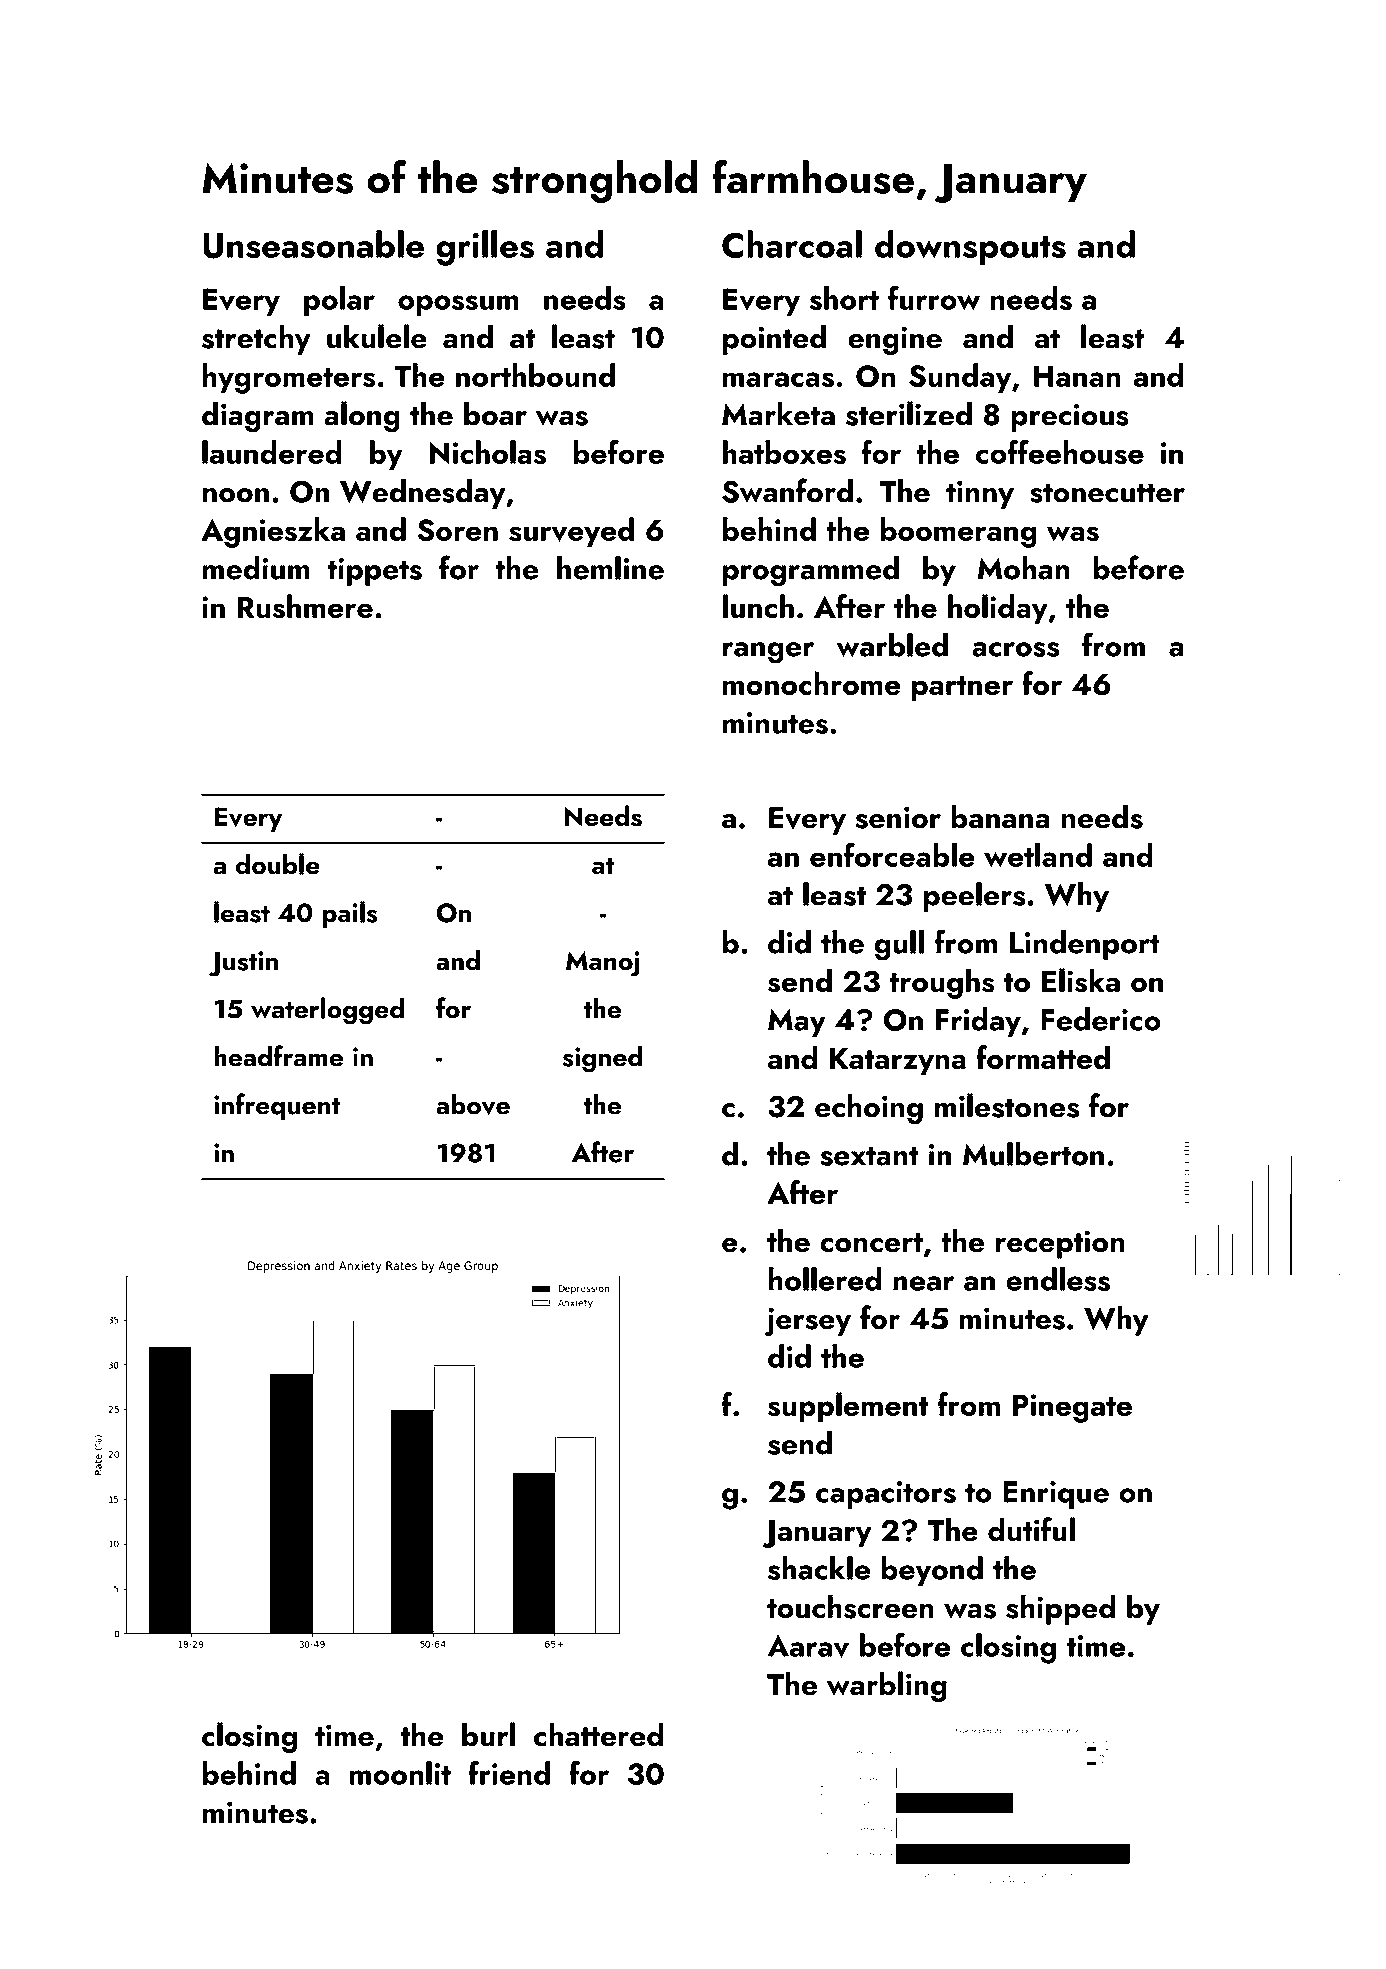  I want to click on infrequent, so click(277, 1106).
